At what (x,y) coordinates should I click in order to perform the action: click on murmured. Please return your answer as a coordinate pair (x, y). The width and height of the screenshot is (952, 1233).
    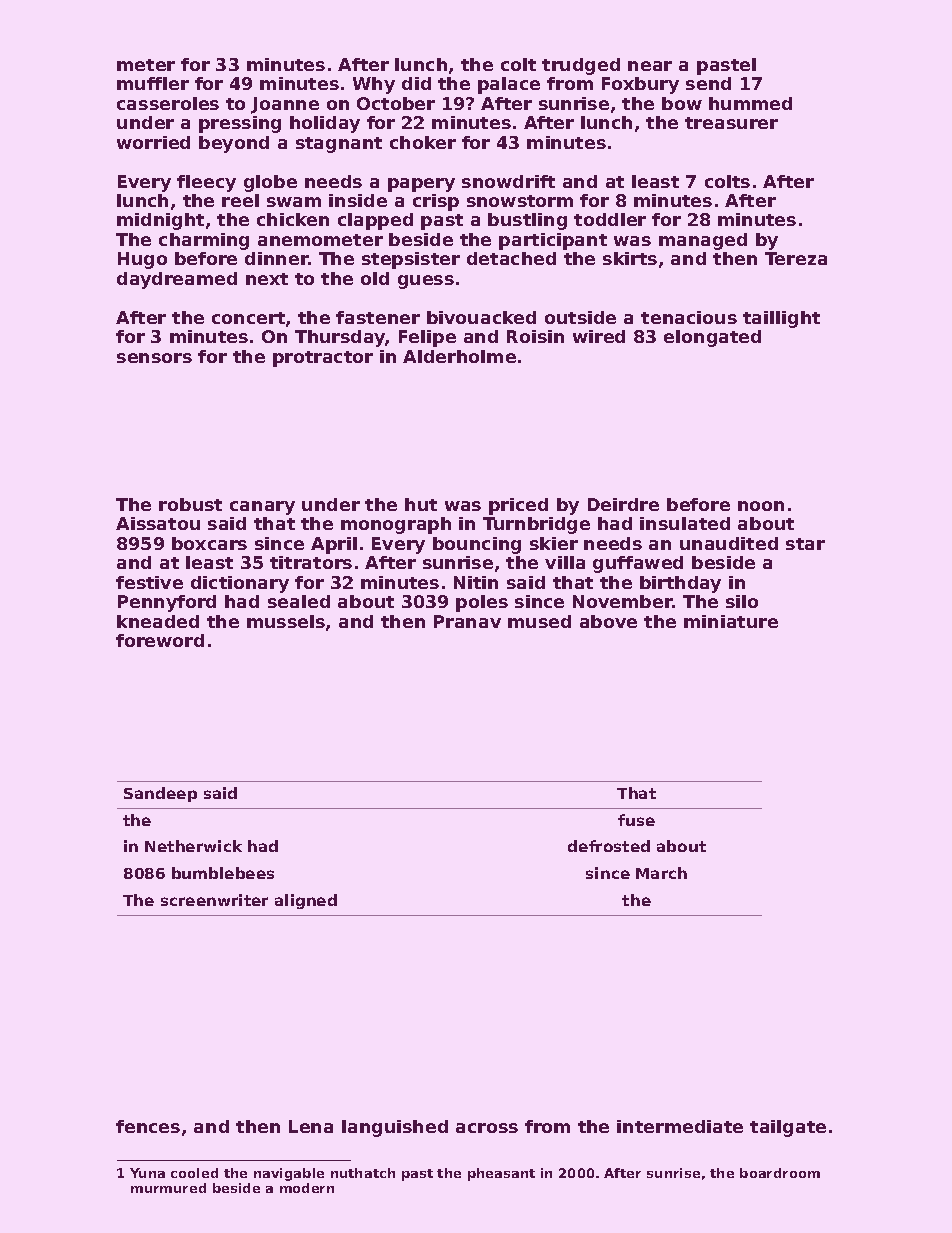
    Looking at the image, I should click on (168, 1188).
